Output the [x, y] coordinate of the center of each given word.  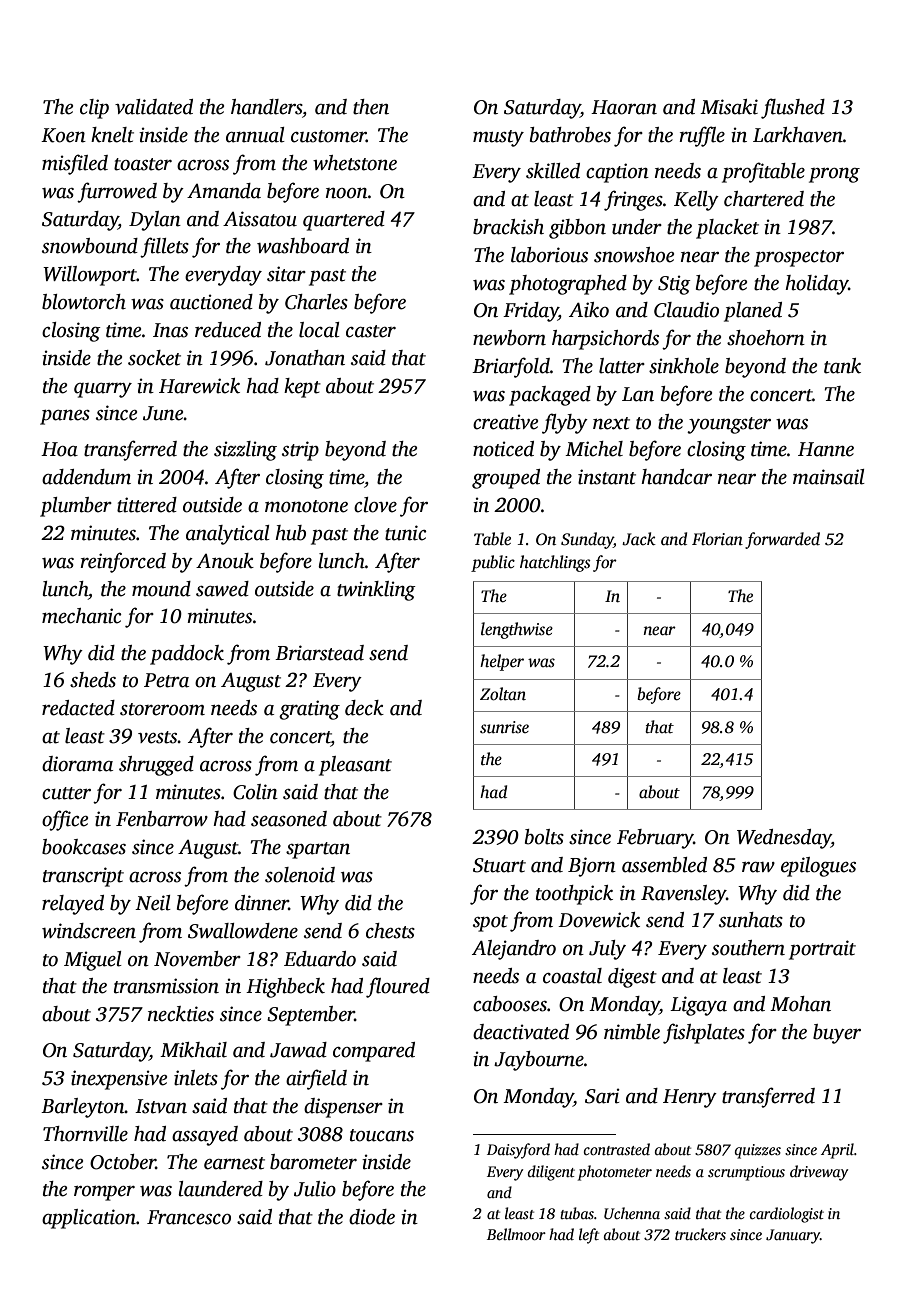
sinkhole [684, 366]
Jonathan [305, 358]
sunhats [751, 920]
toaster [143, 164]
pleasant [355, 766]
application [89, 1219]
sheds [93, 680]
